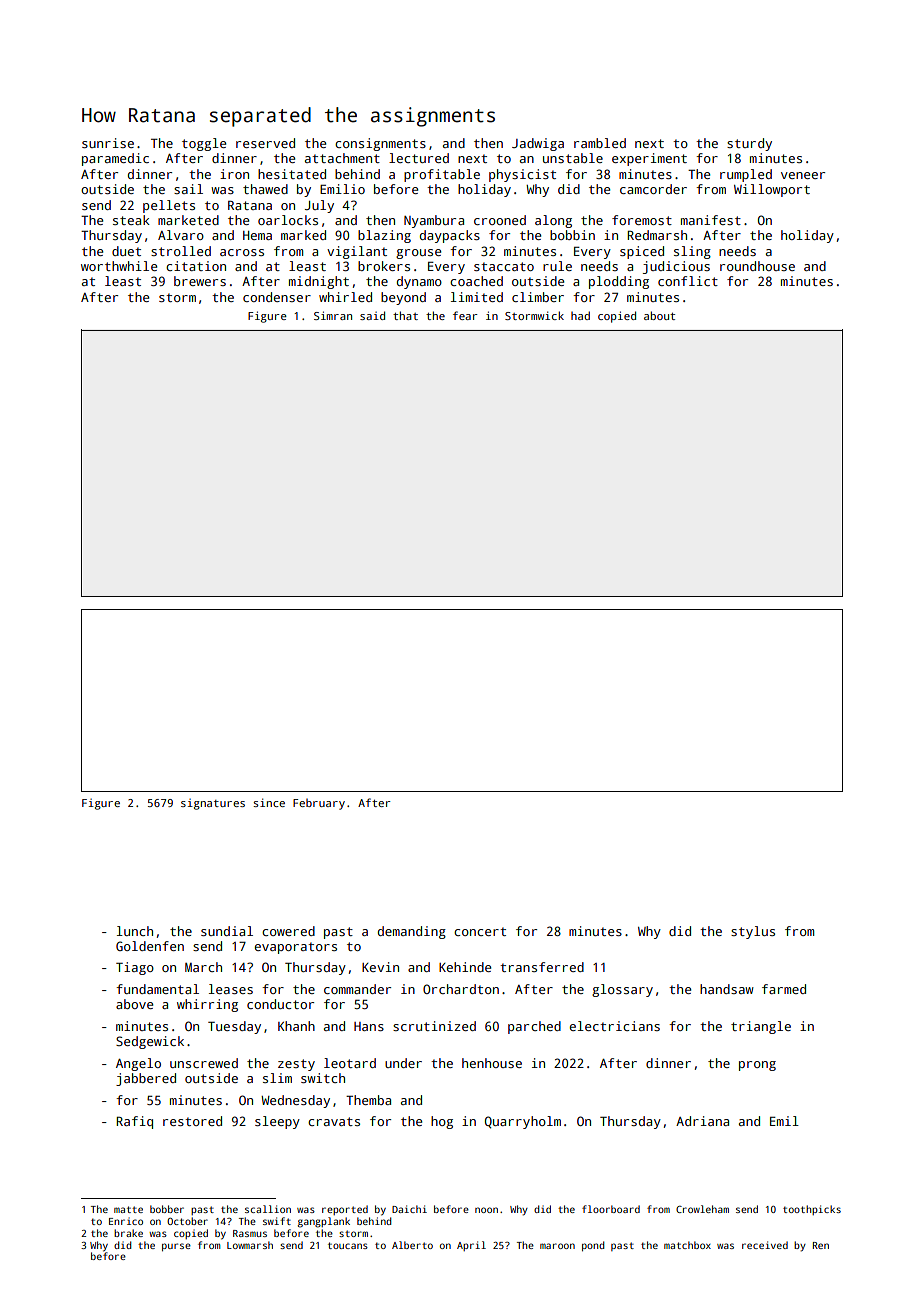  What do you see at coordinates (181, 235) in the page?
I see `Alvaro` at bounding box center [181, 235].
